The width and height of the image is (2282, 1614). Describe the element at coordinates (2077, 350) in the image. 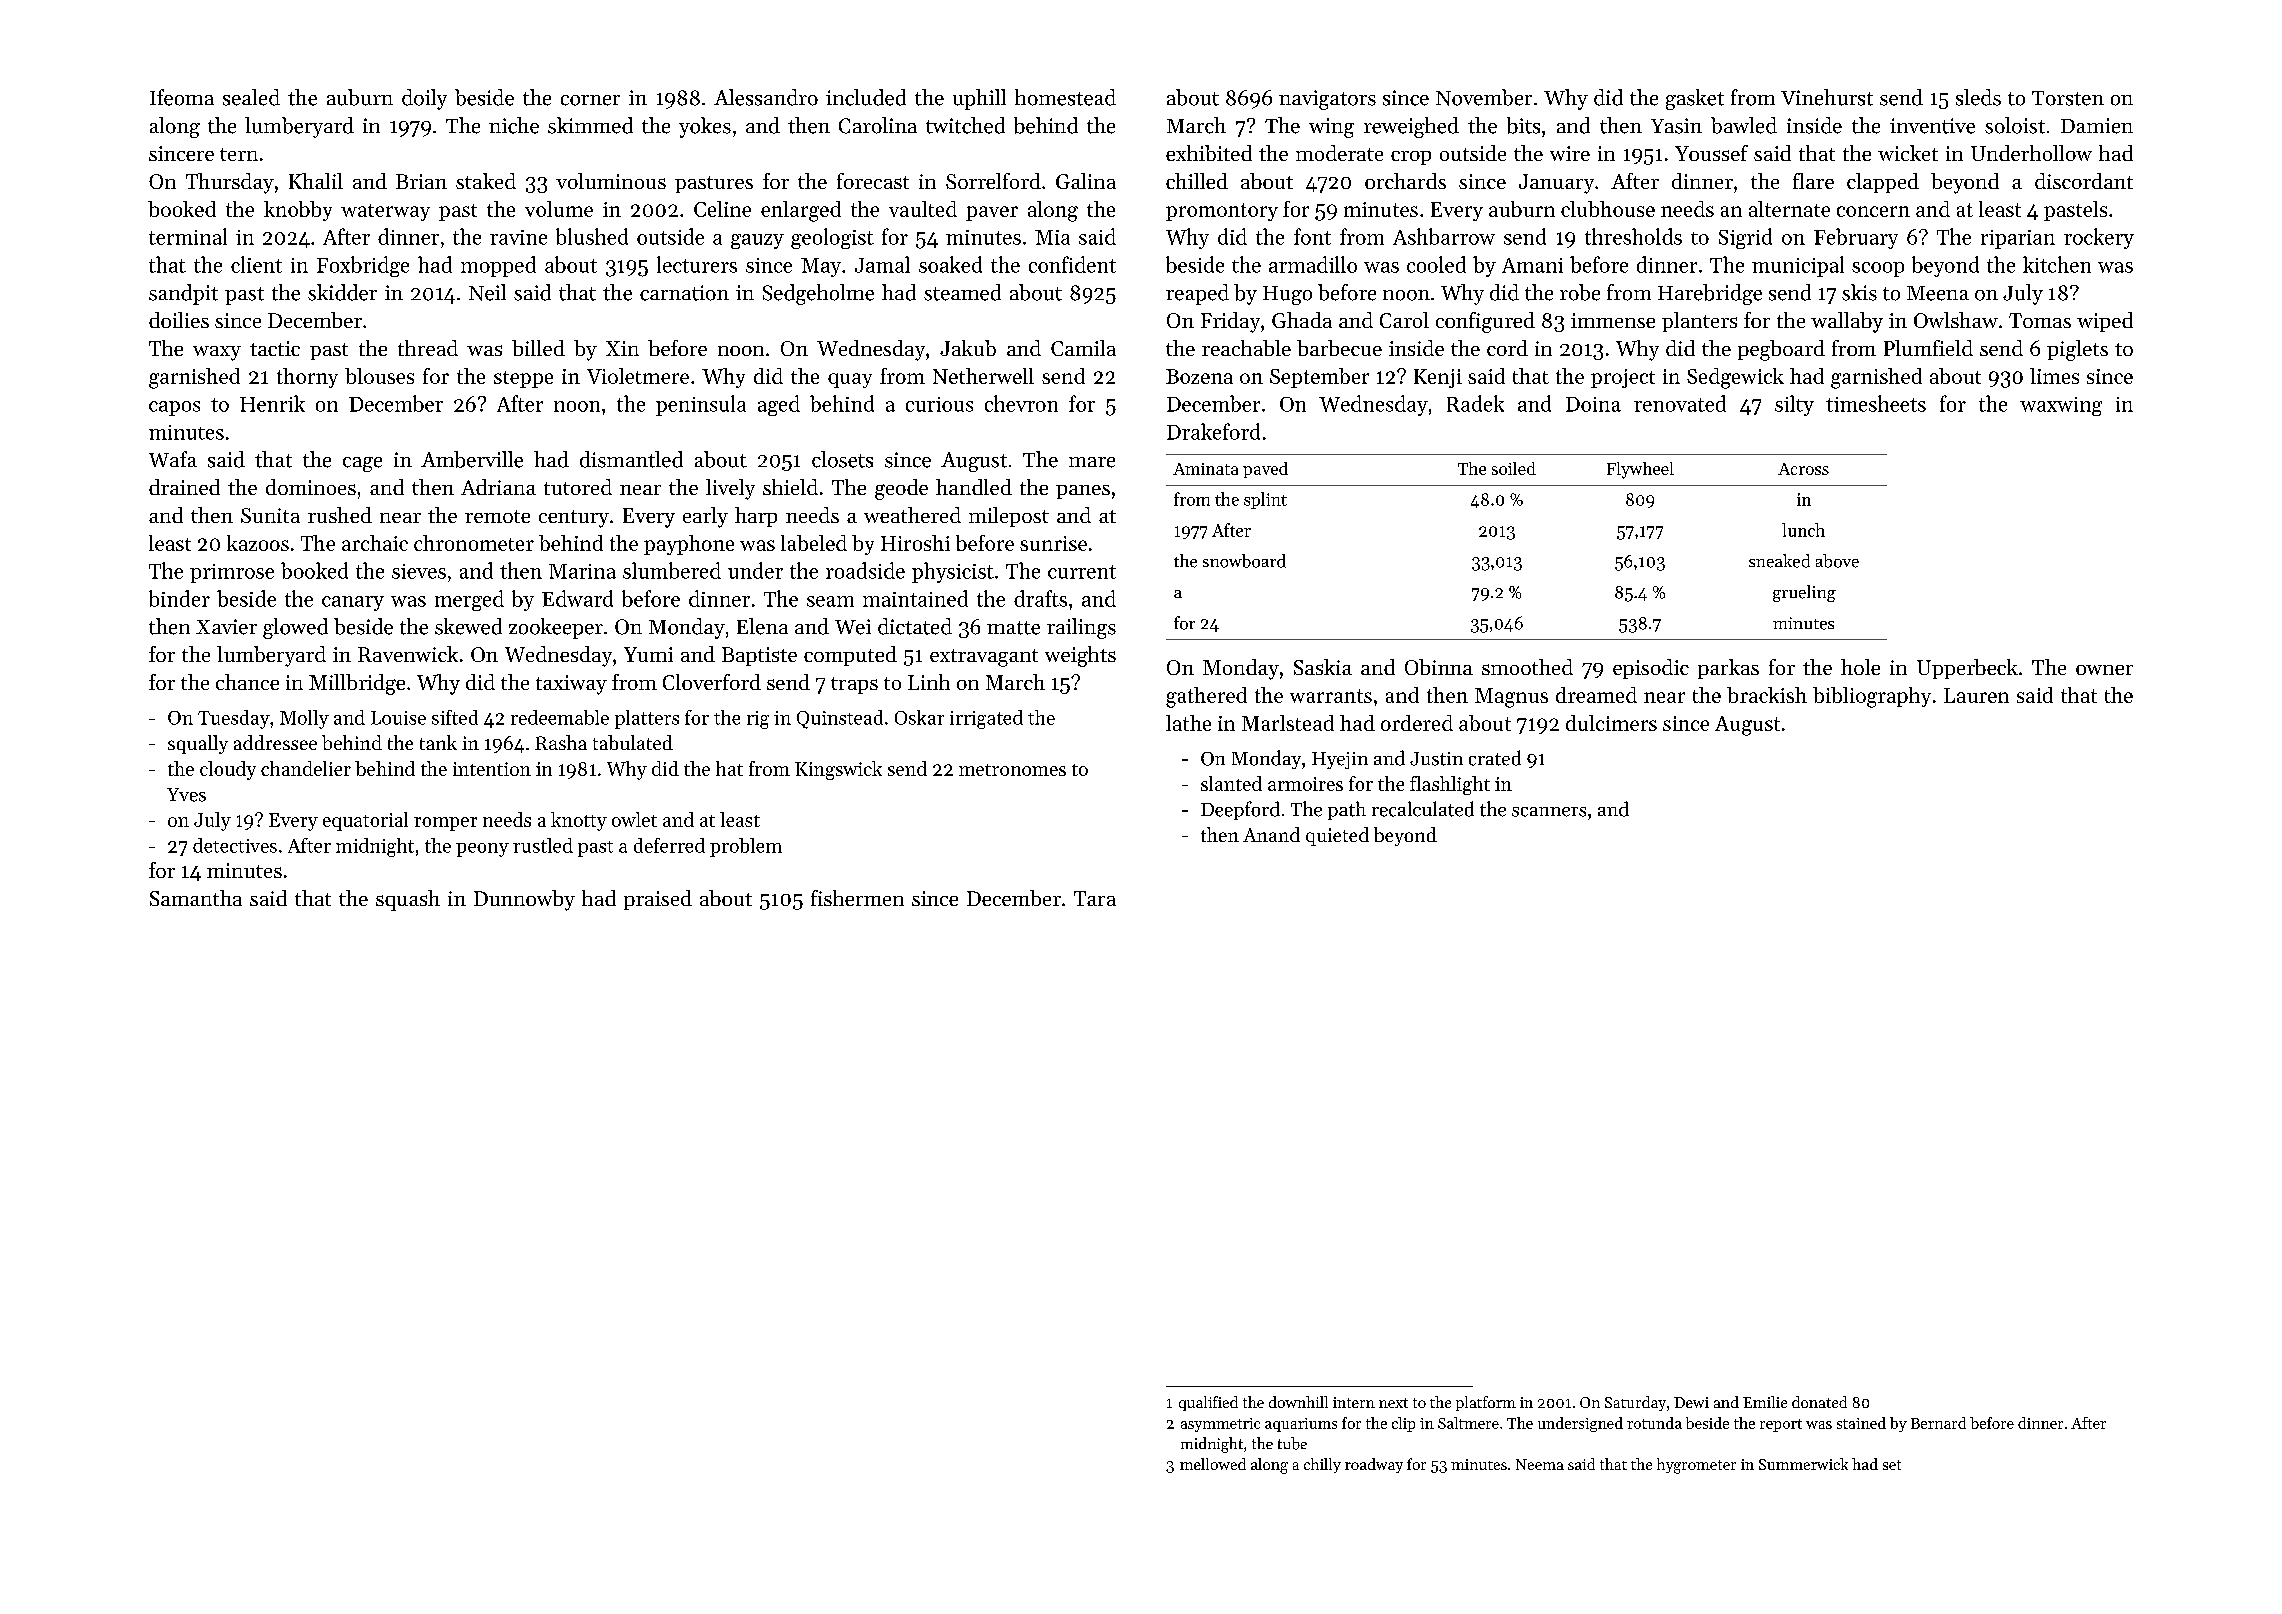

I see `piglets` at that location.
